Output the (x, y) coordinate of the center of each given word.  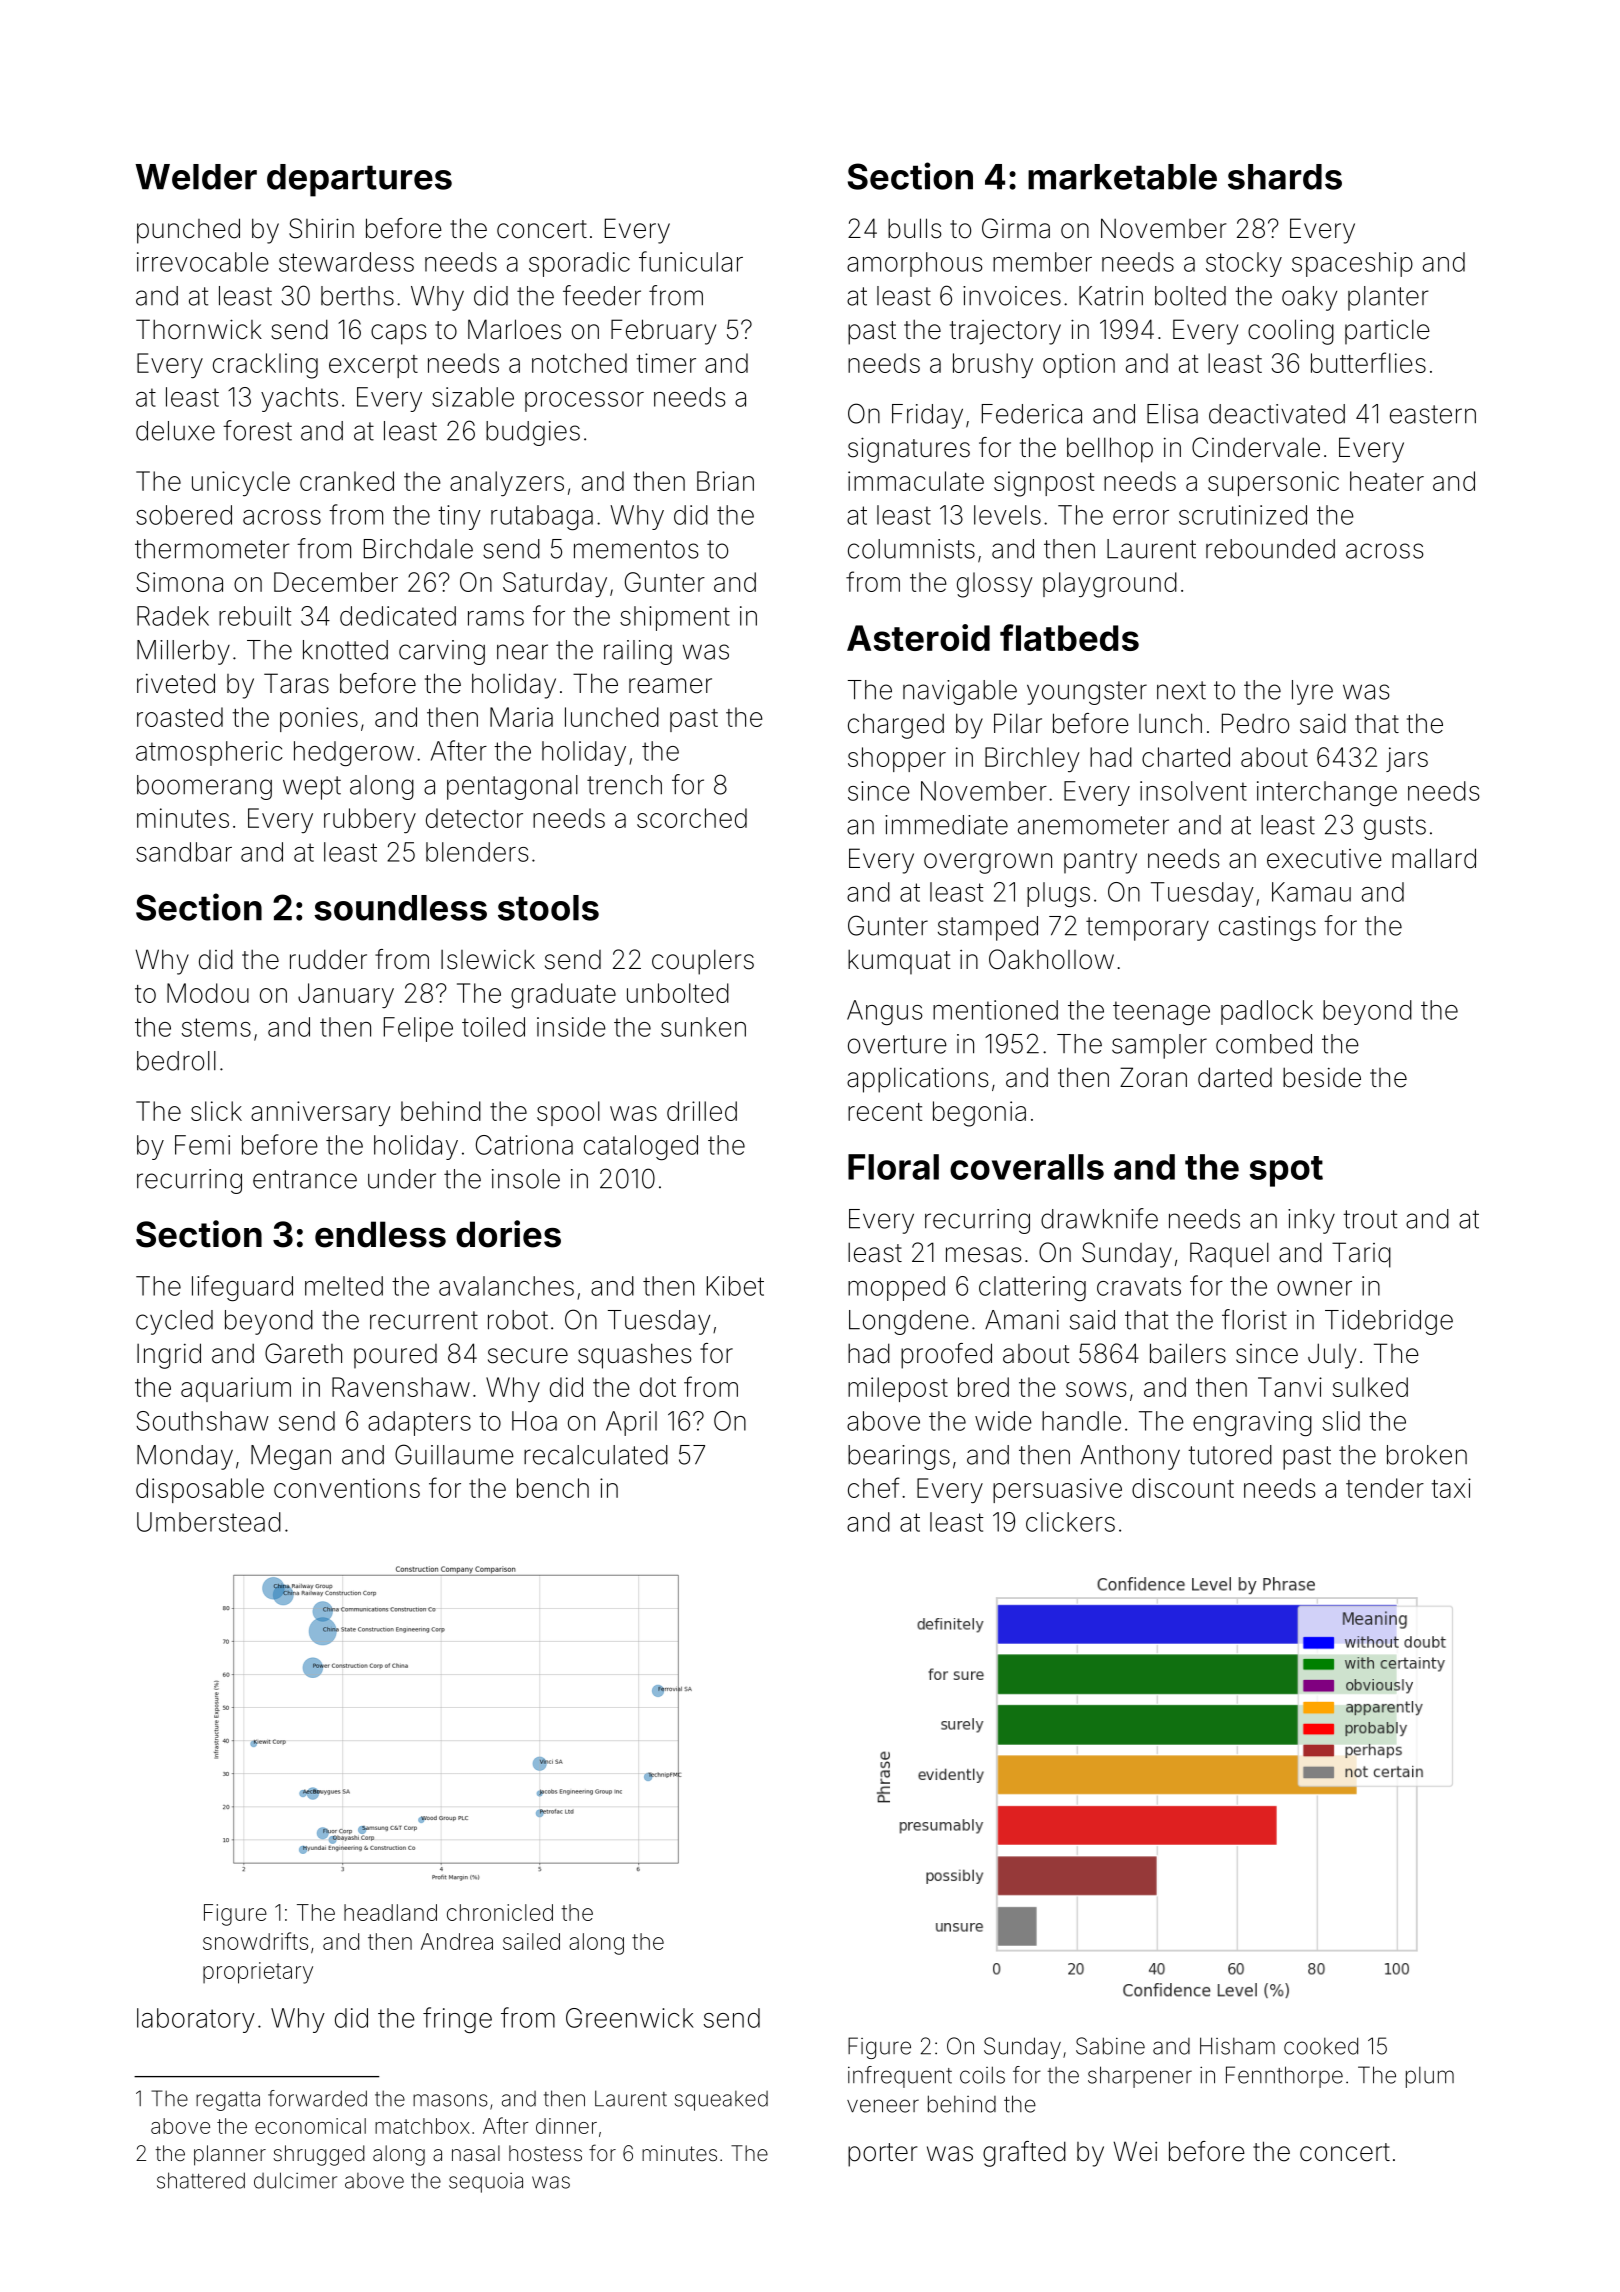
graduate (563, 996)
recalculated (596, 1455)
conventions (347, 1488)
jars (1407, 759)
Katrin (1111, 296)
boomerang (204, 787)
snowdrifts (255, 1941)
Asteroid (918, 637)
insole (526, 1179)
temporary (1147, 929)
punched (188, 231)
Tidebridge (1389, 1322)
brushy (993, 365)
